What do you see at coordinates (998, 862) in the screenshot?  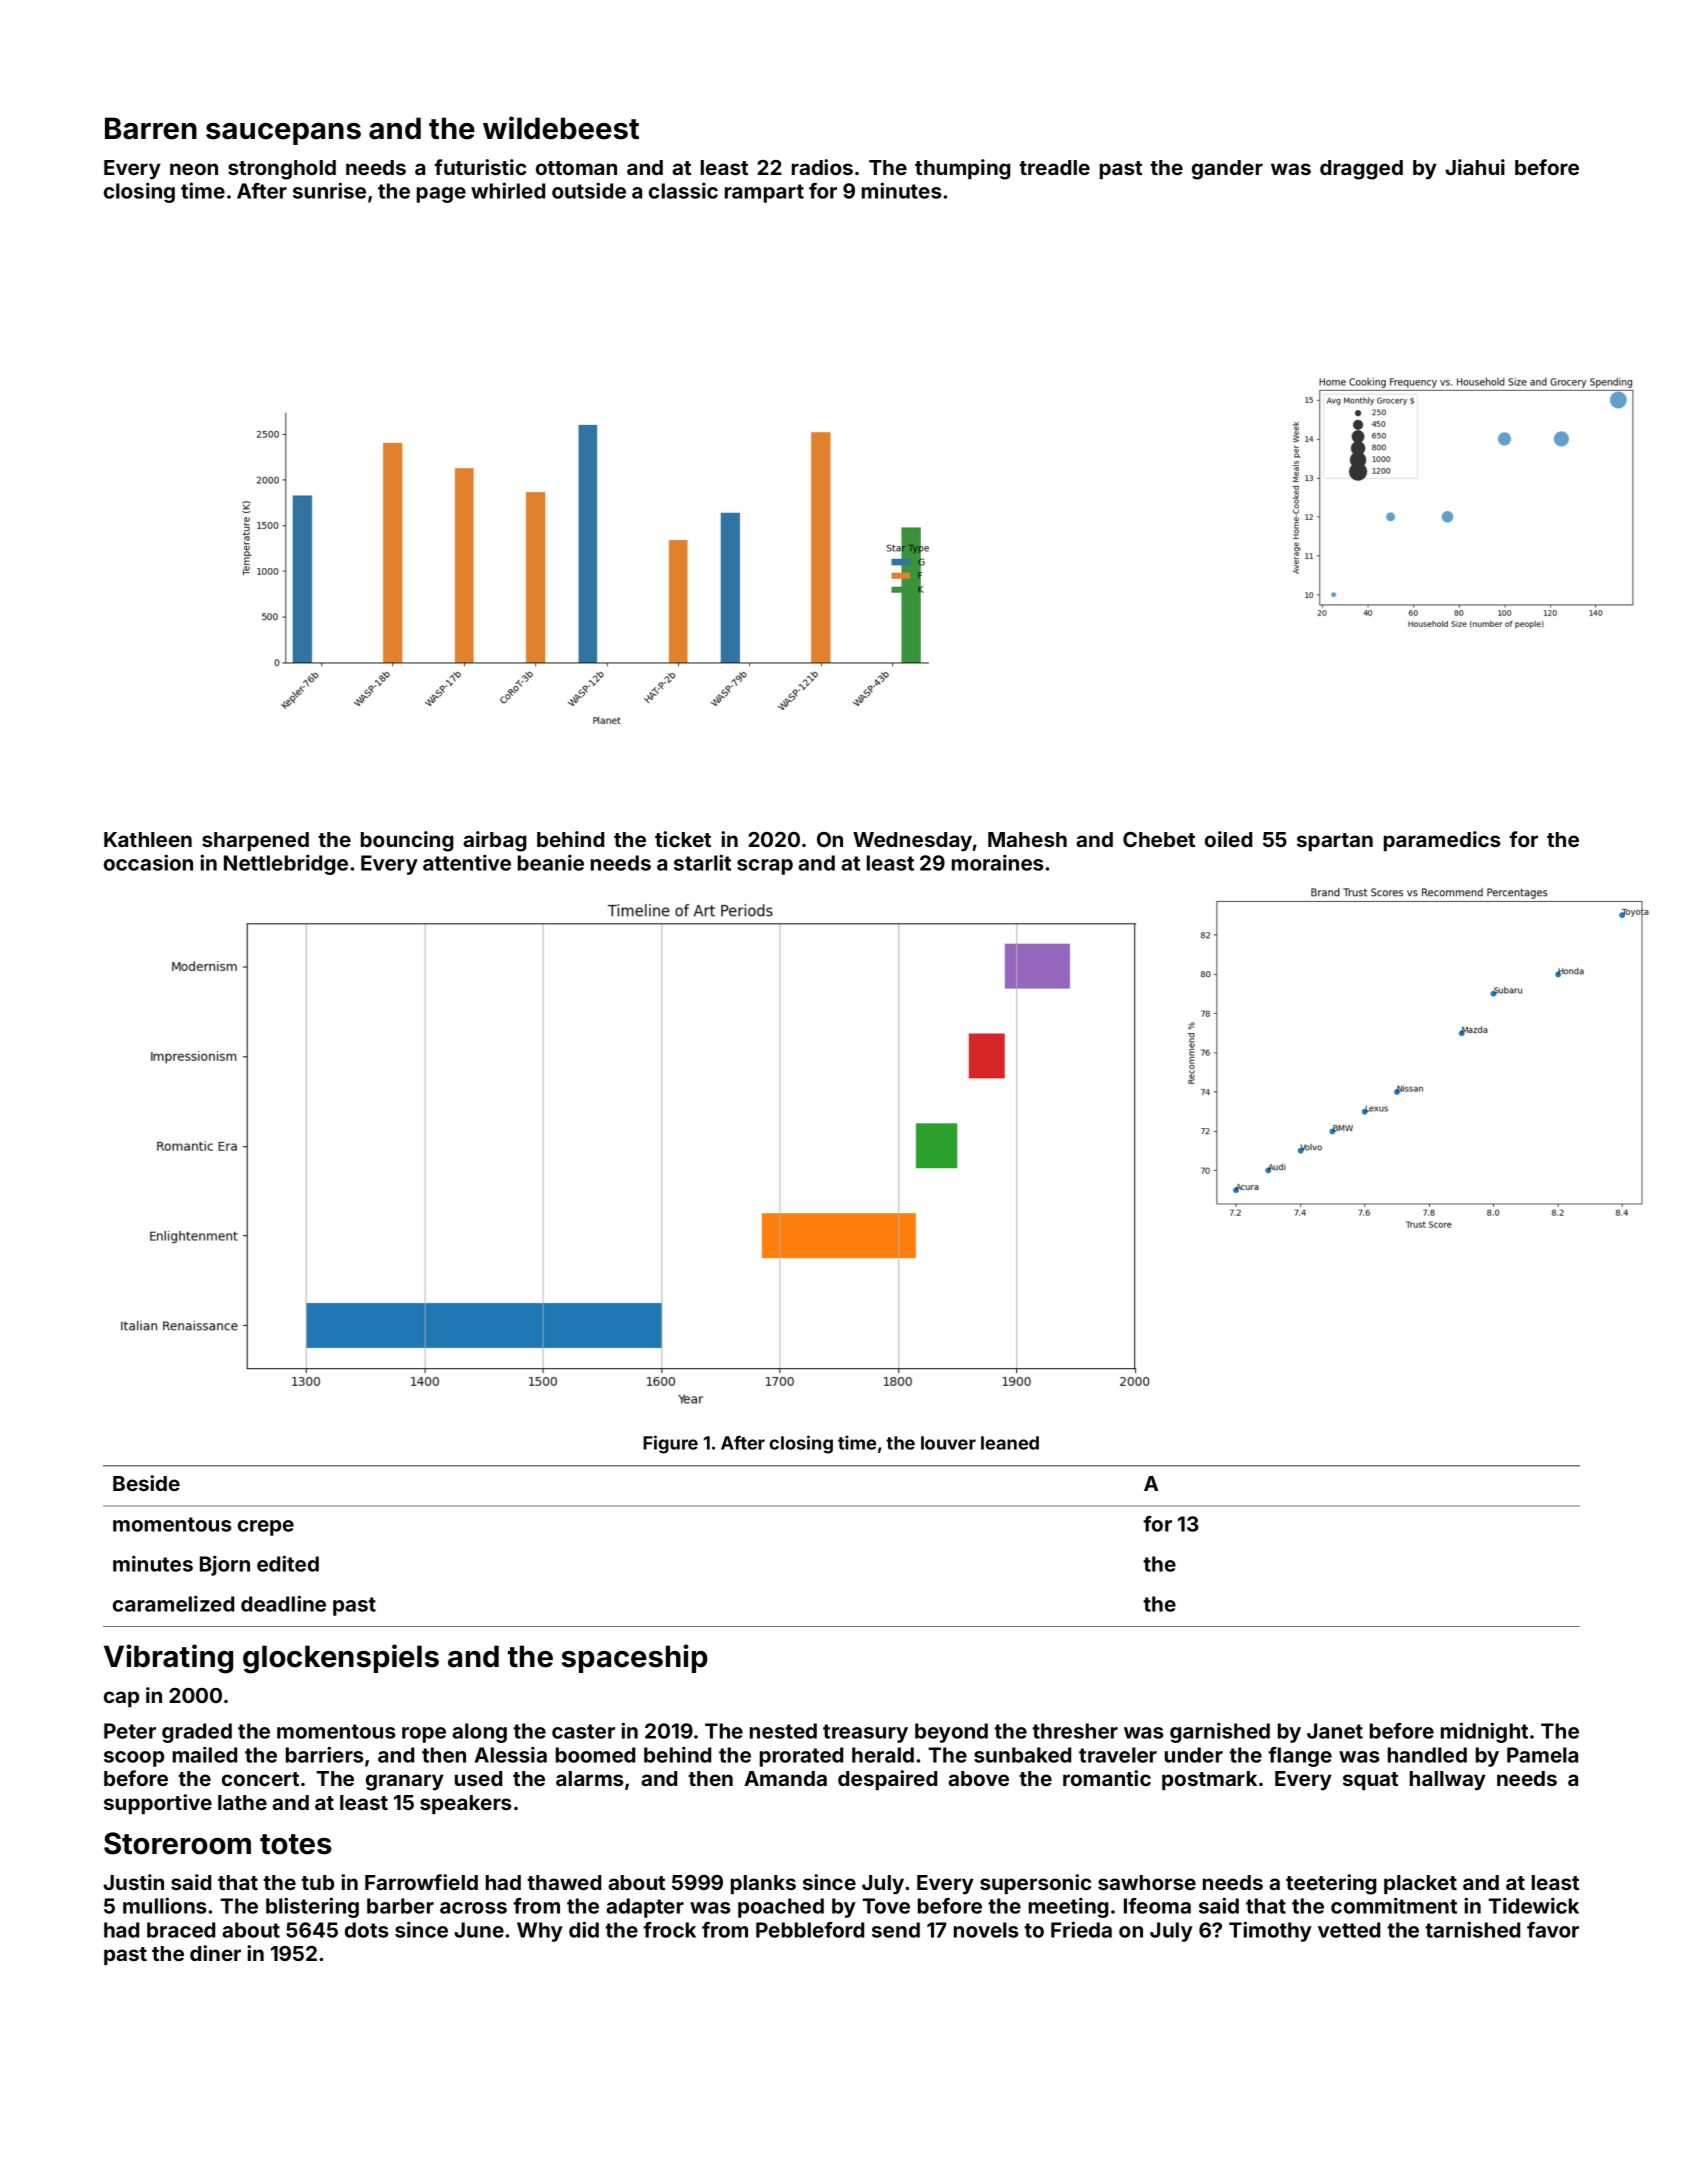 I see `moraines` at bounding box center [998, 862].
